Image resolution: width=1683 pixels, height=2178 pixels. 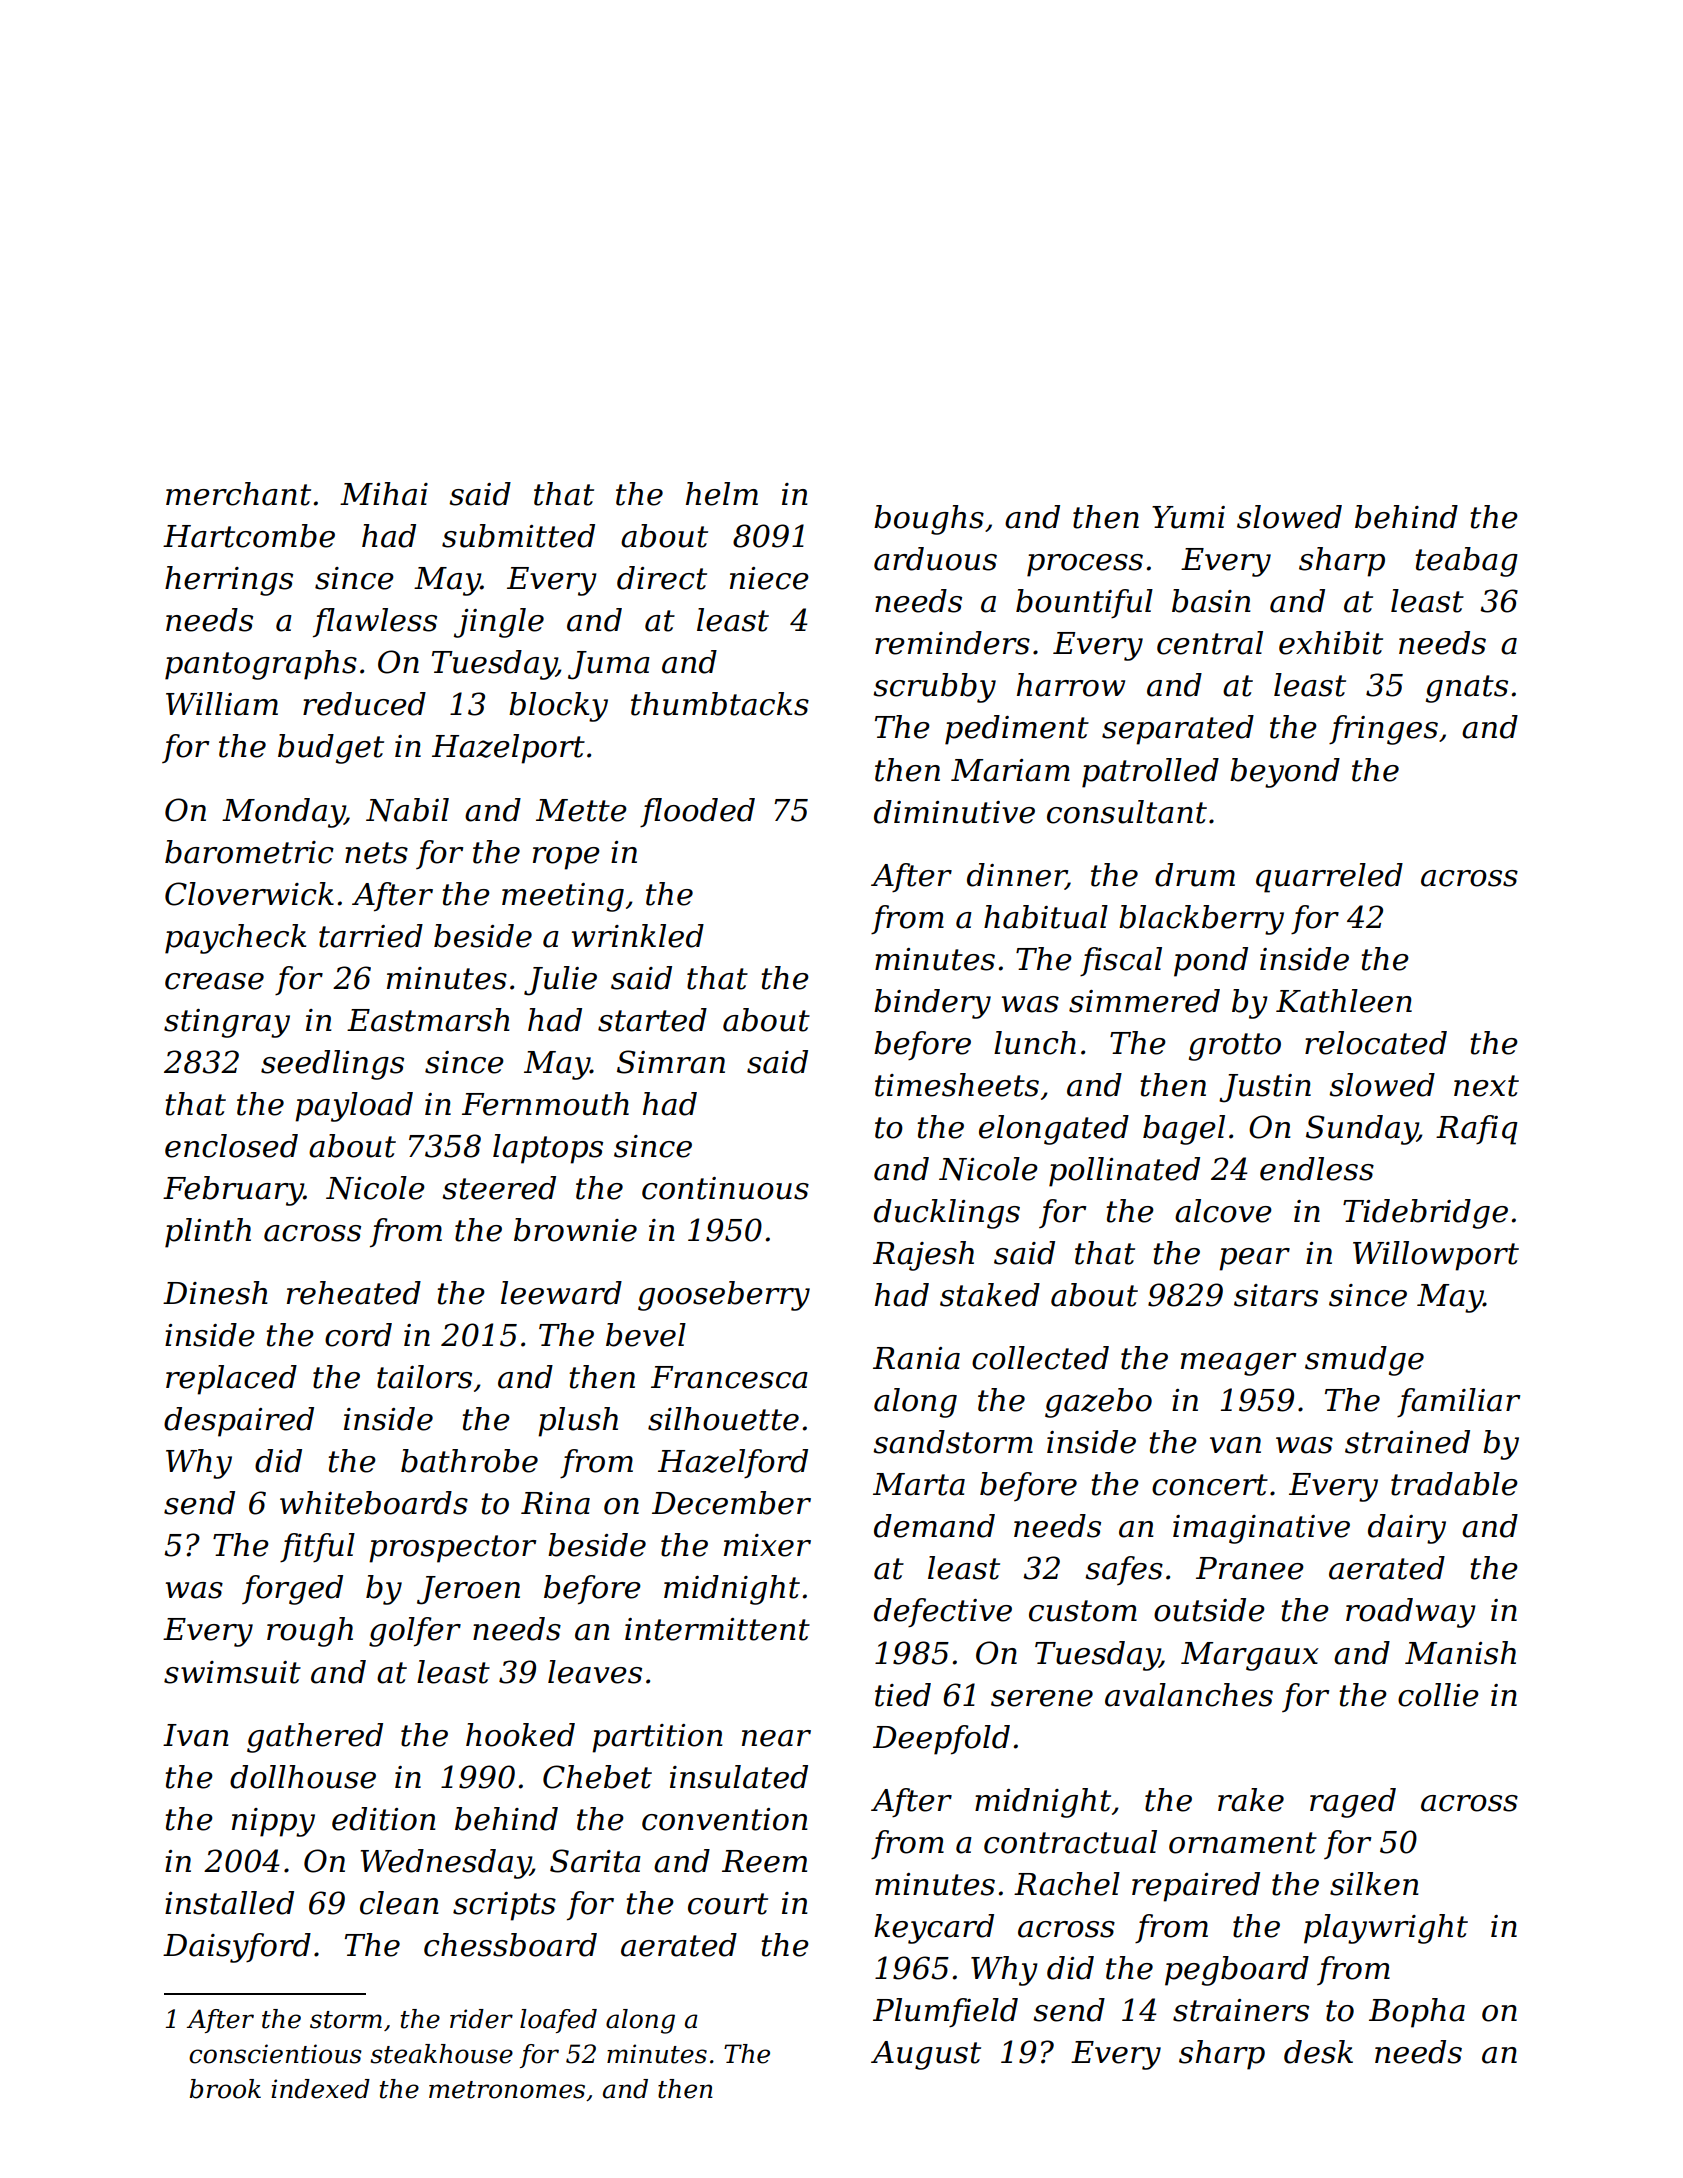 What do you see at coordinates (1318, 2052) in the document?
I see `desk` at bounding box center [1318, 2052].
